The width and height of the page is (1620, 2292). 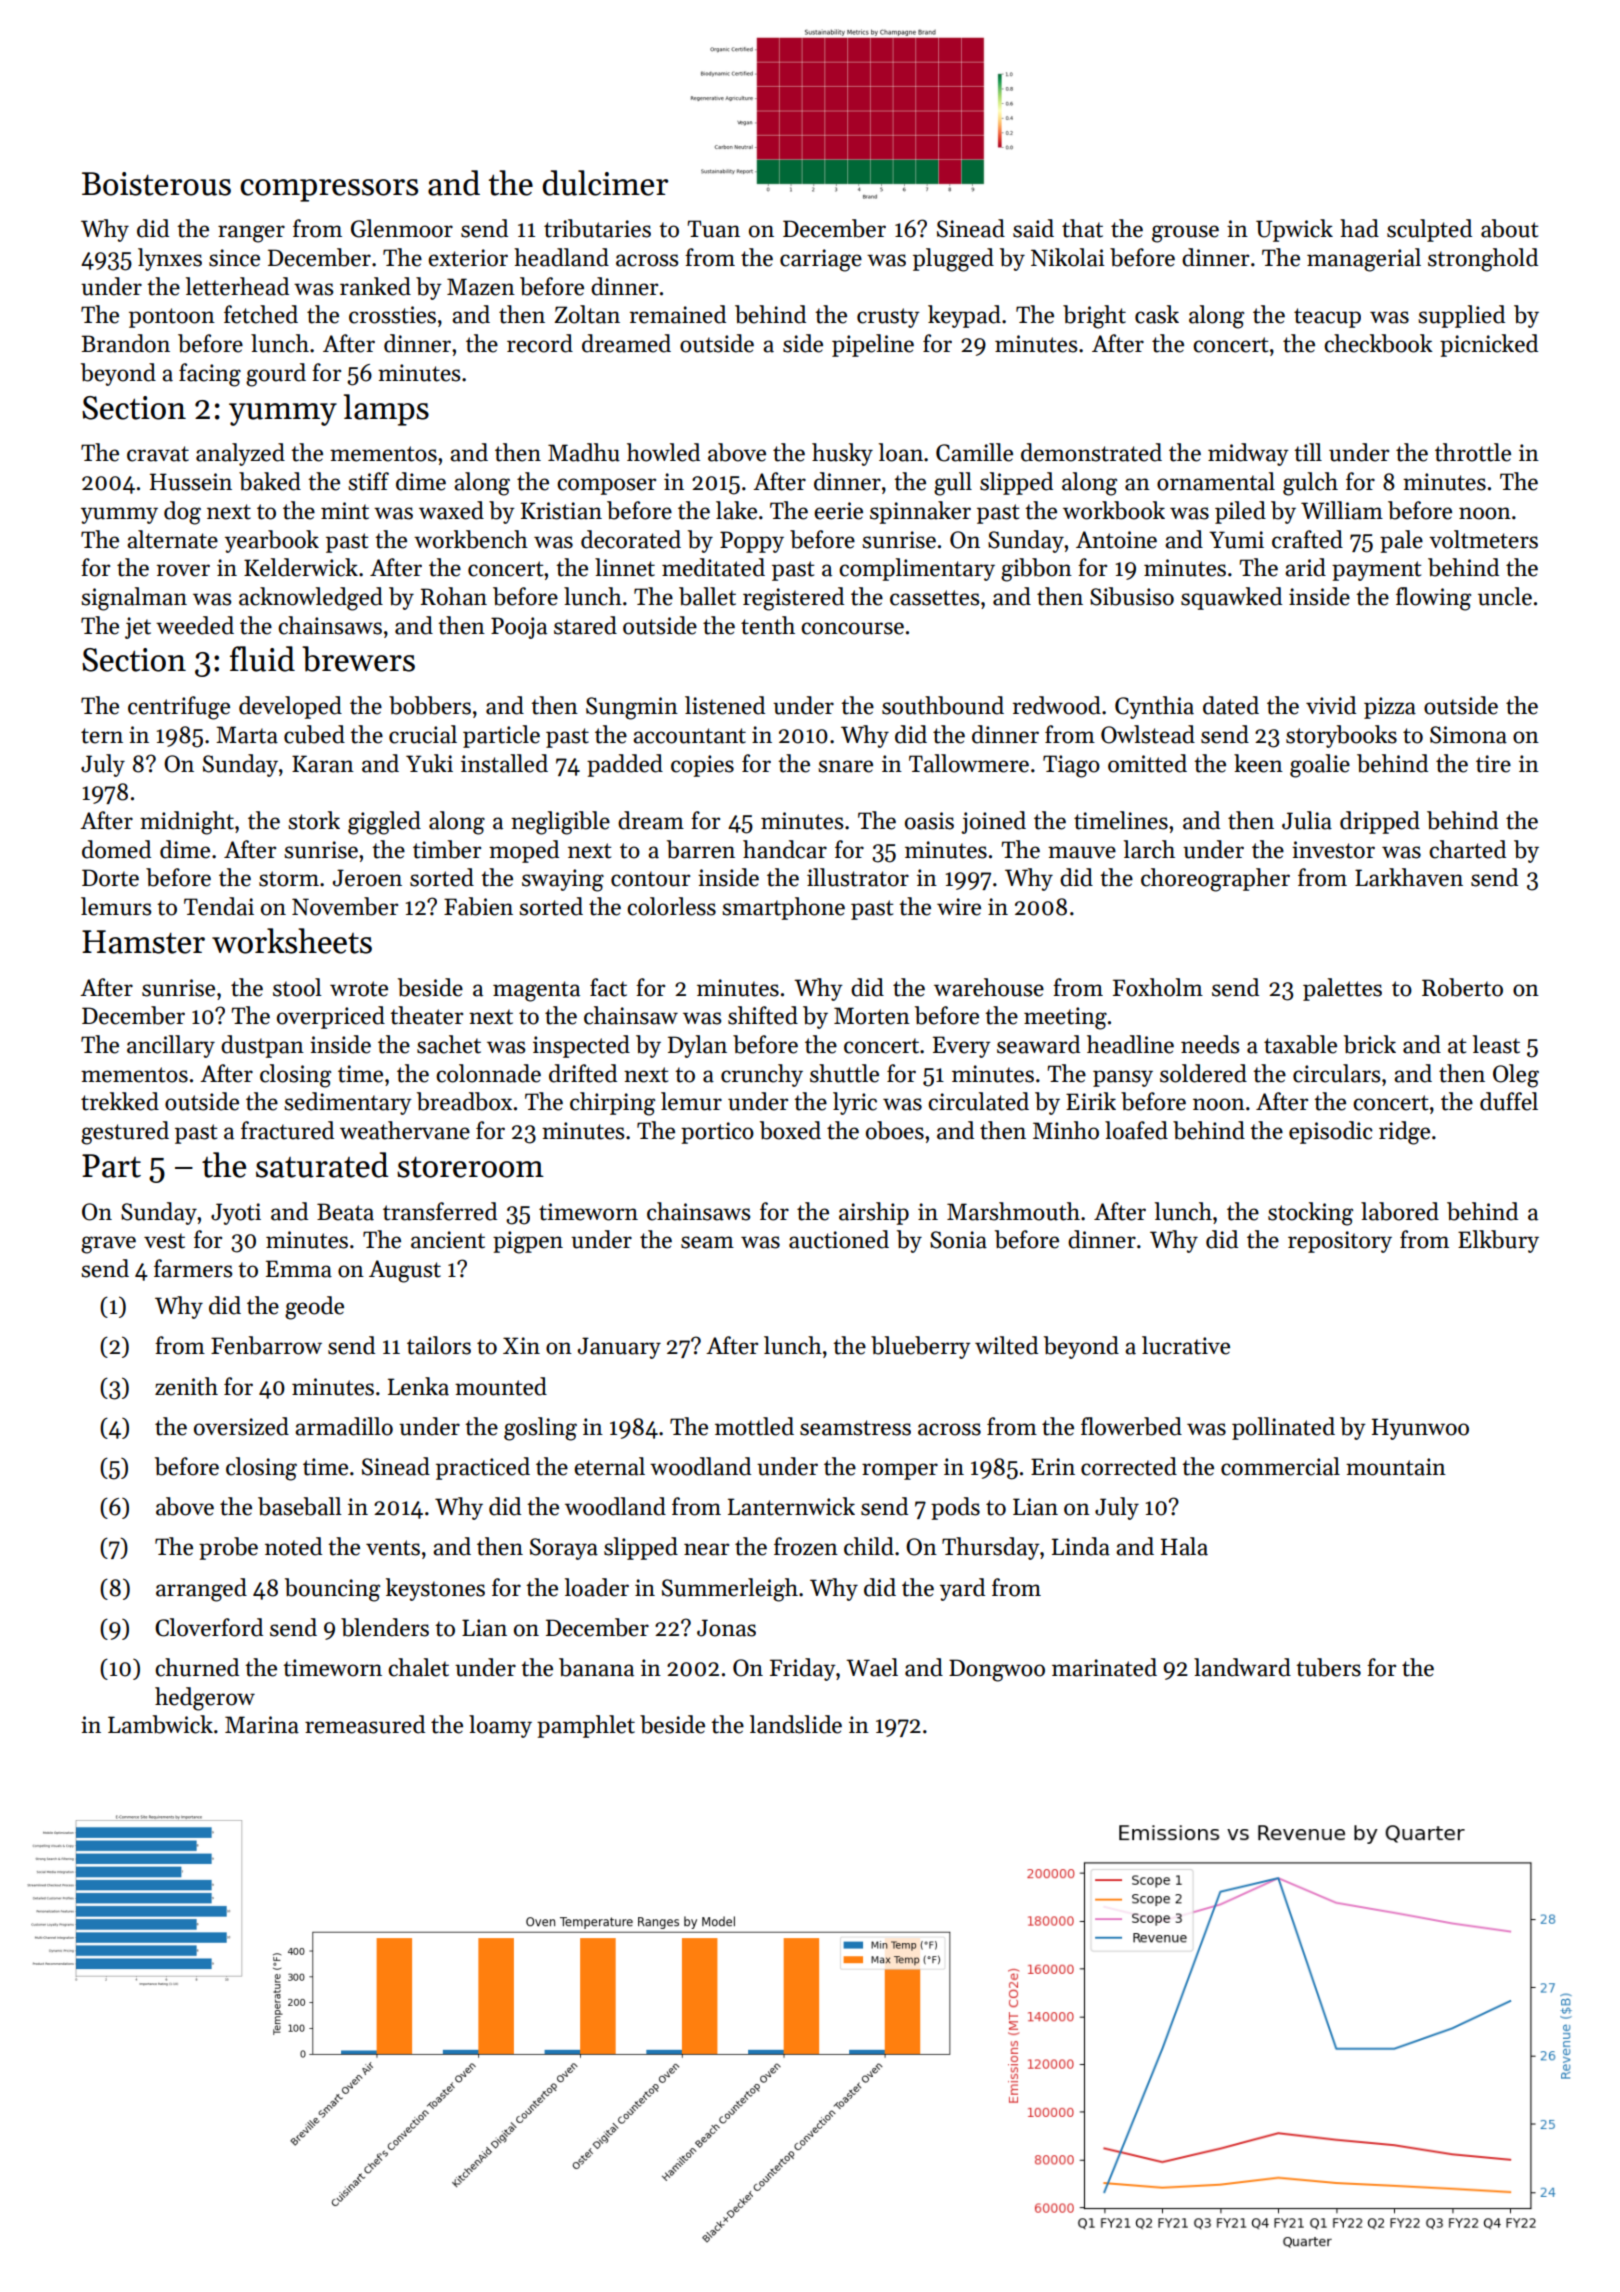 What do you see at coordinates (187, 823) in the page?
I see `midnight` at bounding box center [187, 823].
